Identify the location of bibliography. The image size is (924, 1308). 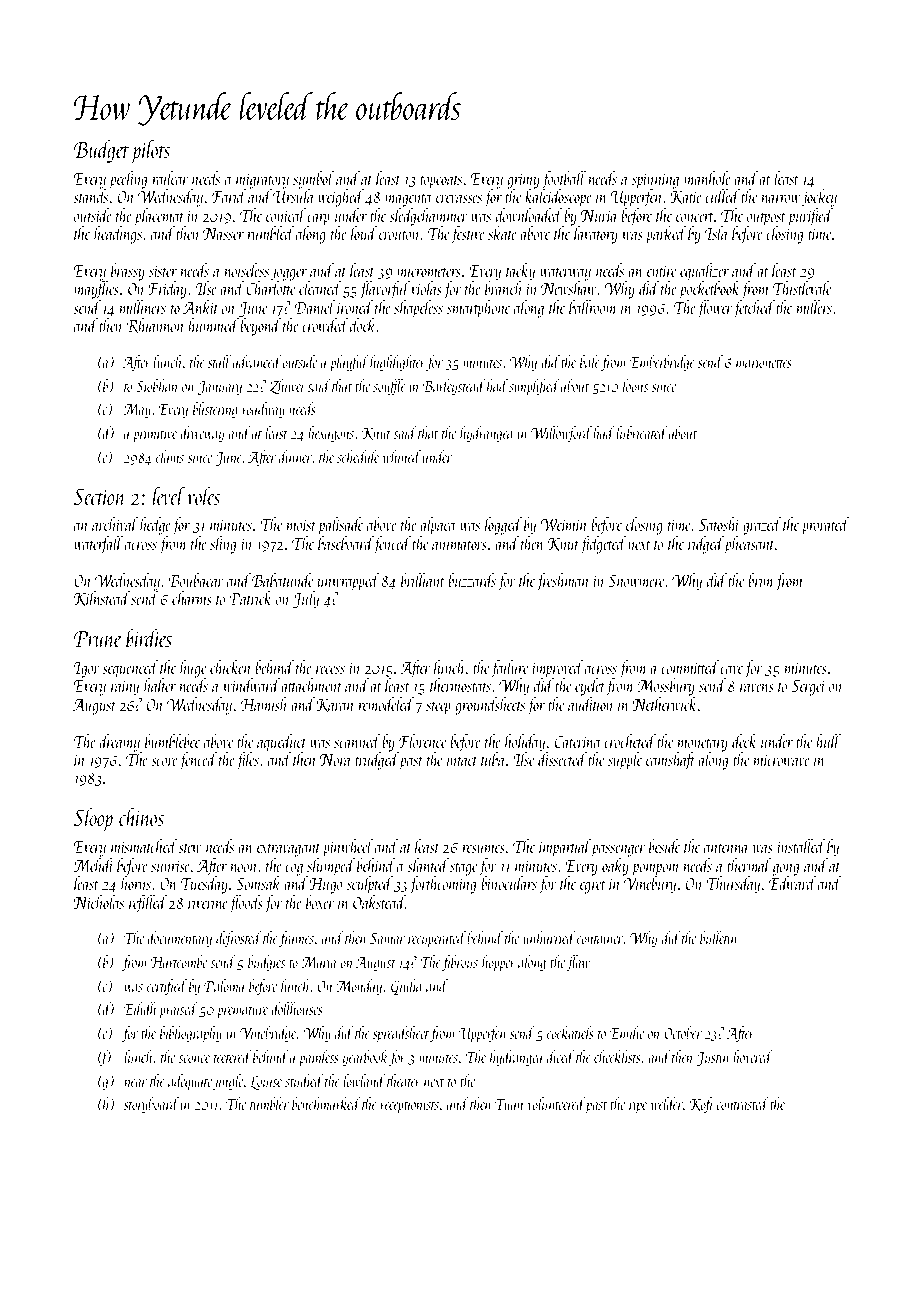
(191, 1034).
